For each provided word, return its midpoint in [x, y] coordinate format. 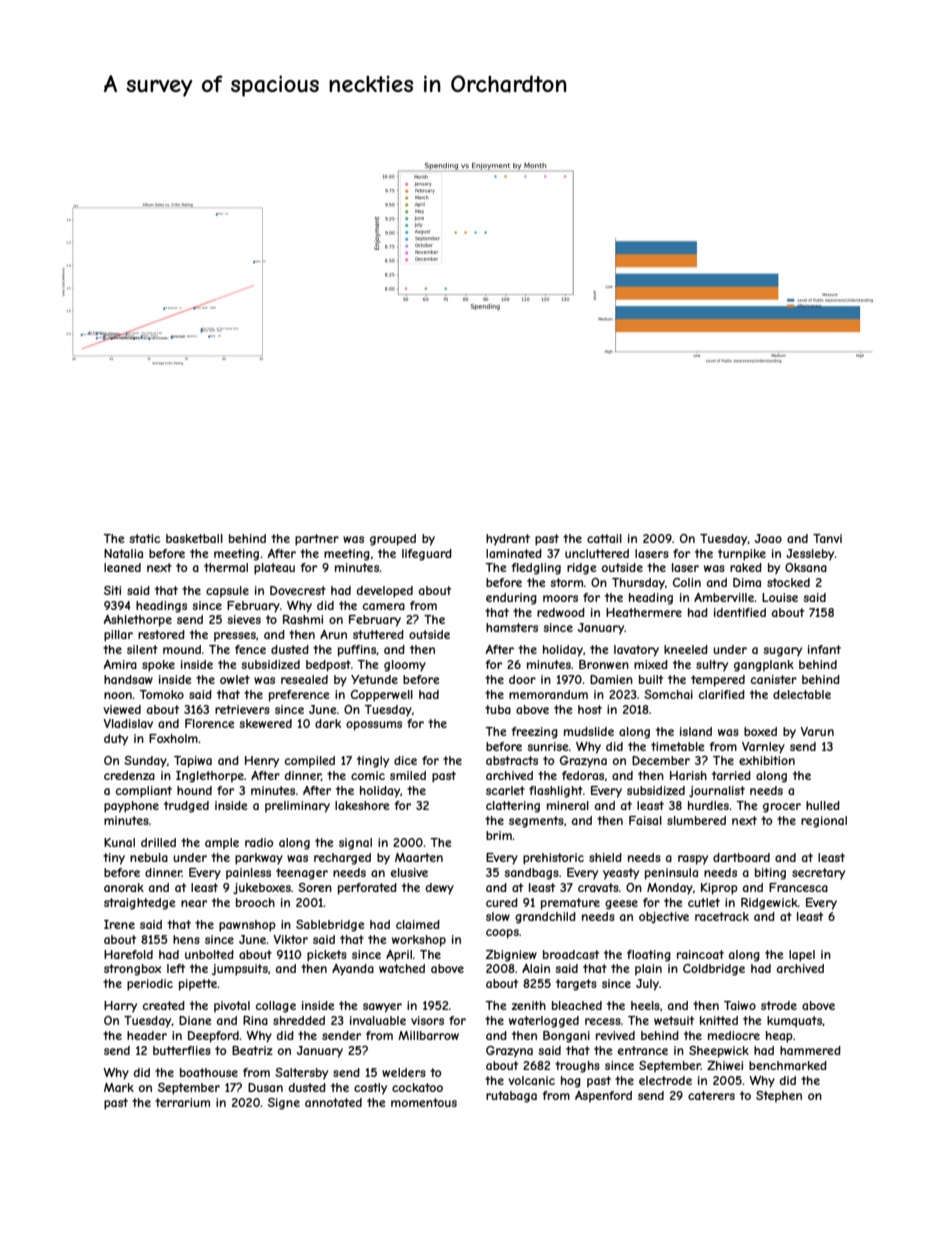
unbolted [209, 954]
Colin [687, 582]
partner [317, 540]
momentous [424, 1102]
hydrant [508, 540]
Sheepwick [719, 1052]
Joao [768, 538]
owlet [235, 679]
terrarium [182, 1102]
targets [576, 985]
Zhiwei [725, 1065]
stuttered [378, 634]
